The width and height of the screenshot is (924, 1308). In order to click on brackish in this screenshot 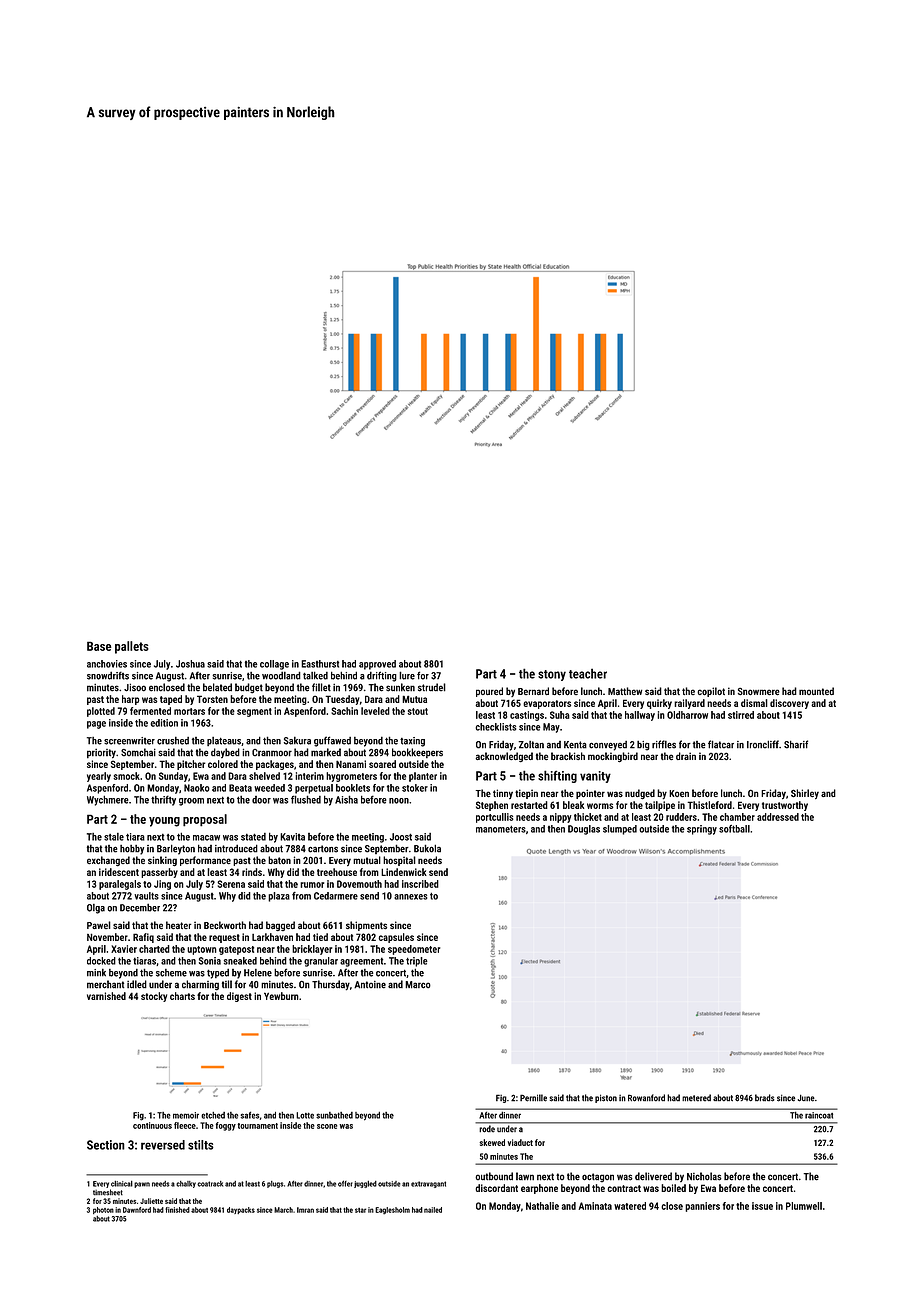, I will do `click(568, 756)`.
